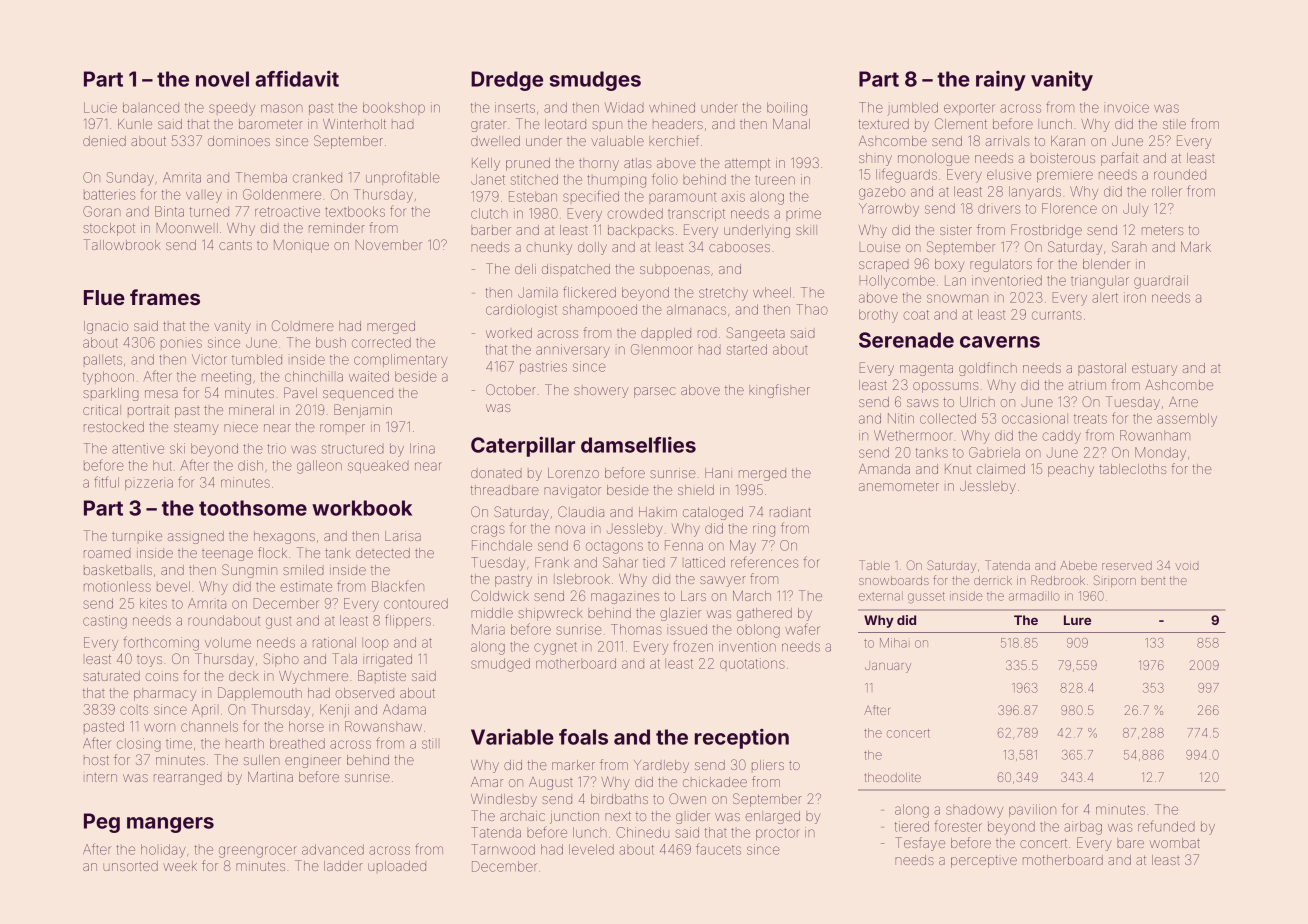 This screenshot has height=924, width=1308. What do you see at coordinates (1001, 81) in the screenshot?
I see `rainy` at bounding box center [1001, 81].
